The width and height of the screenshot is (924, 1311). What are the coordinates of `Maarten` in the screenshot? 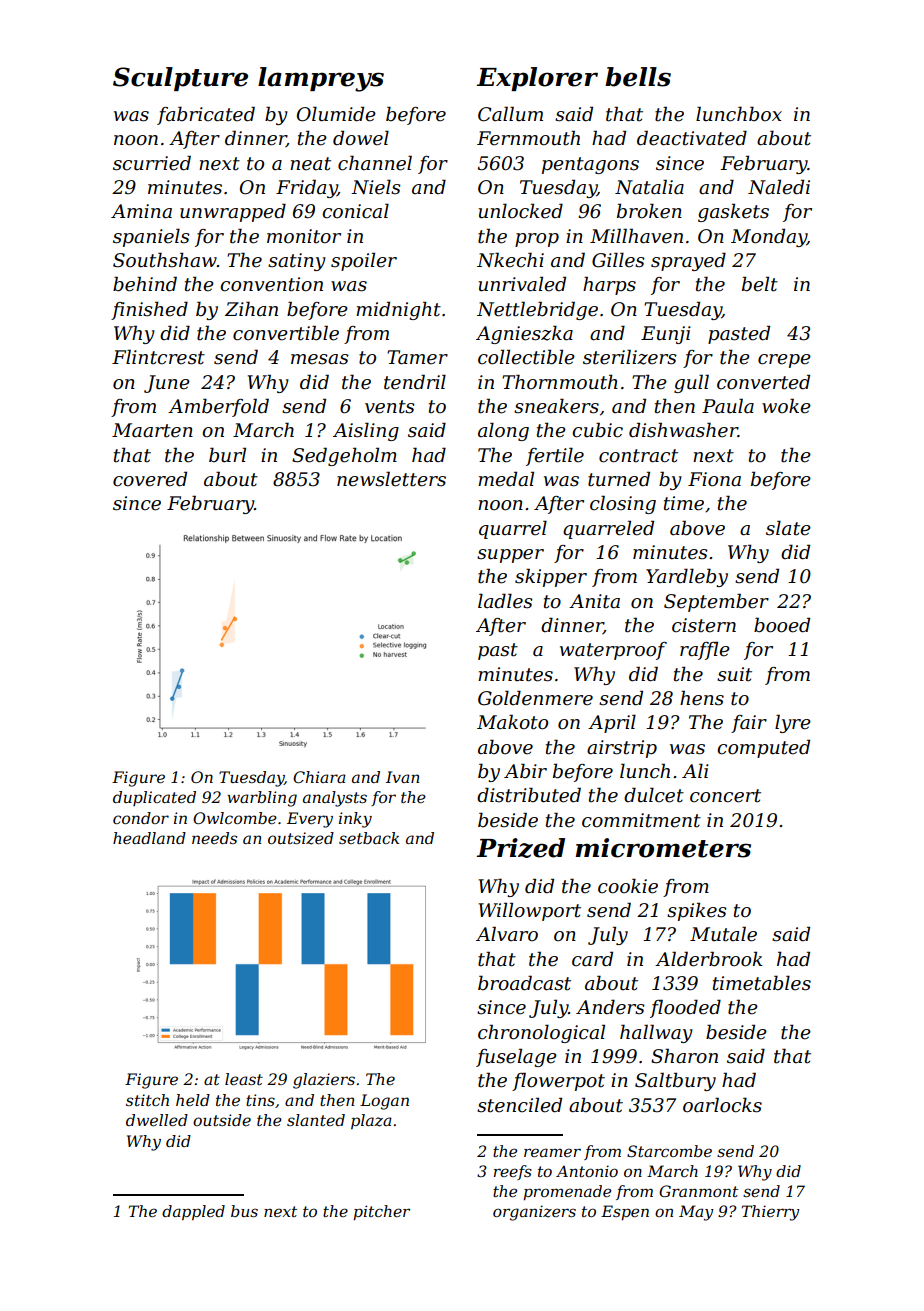 It's located at (152, 430).
